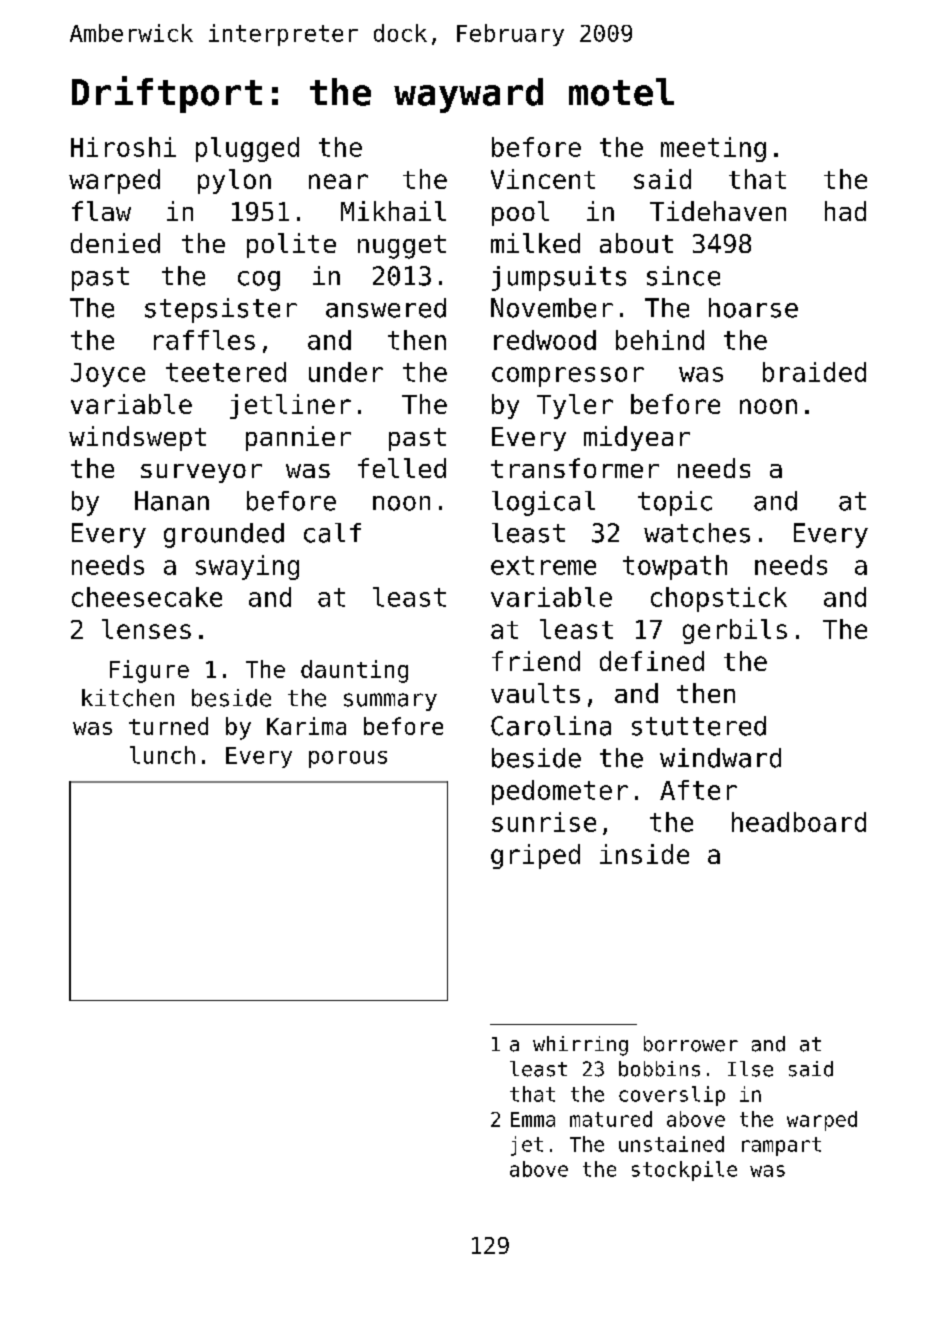 The image size is (938, 1331). I want to click on jetliner, so click(290, 406).
